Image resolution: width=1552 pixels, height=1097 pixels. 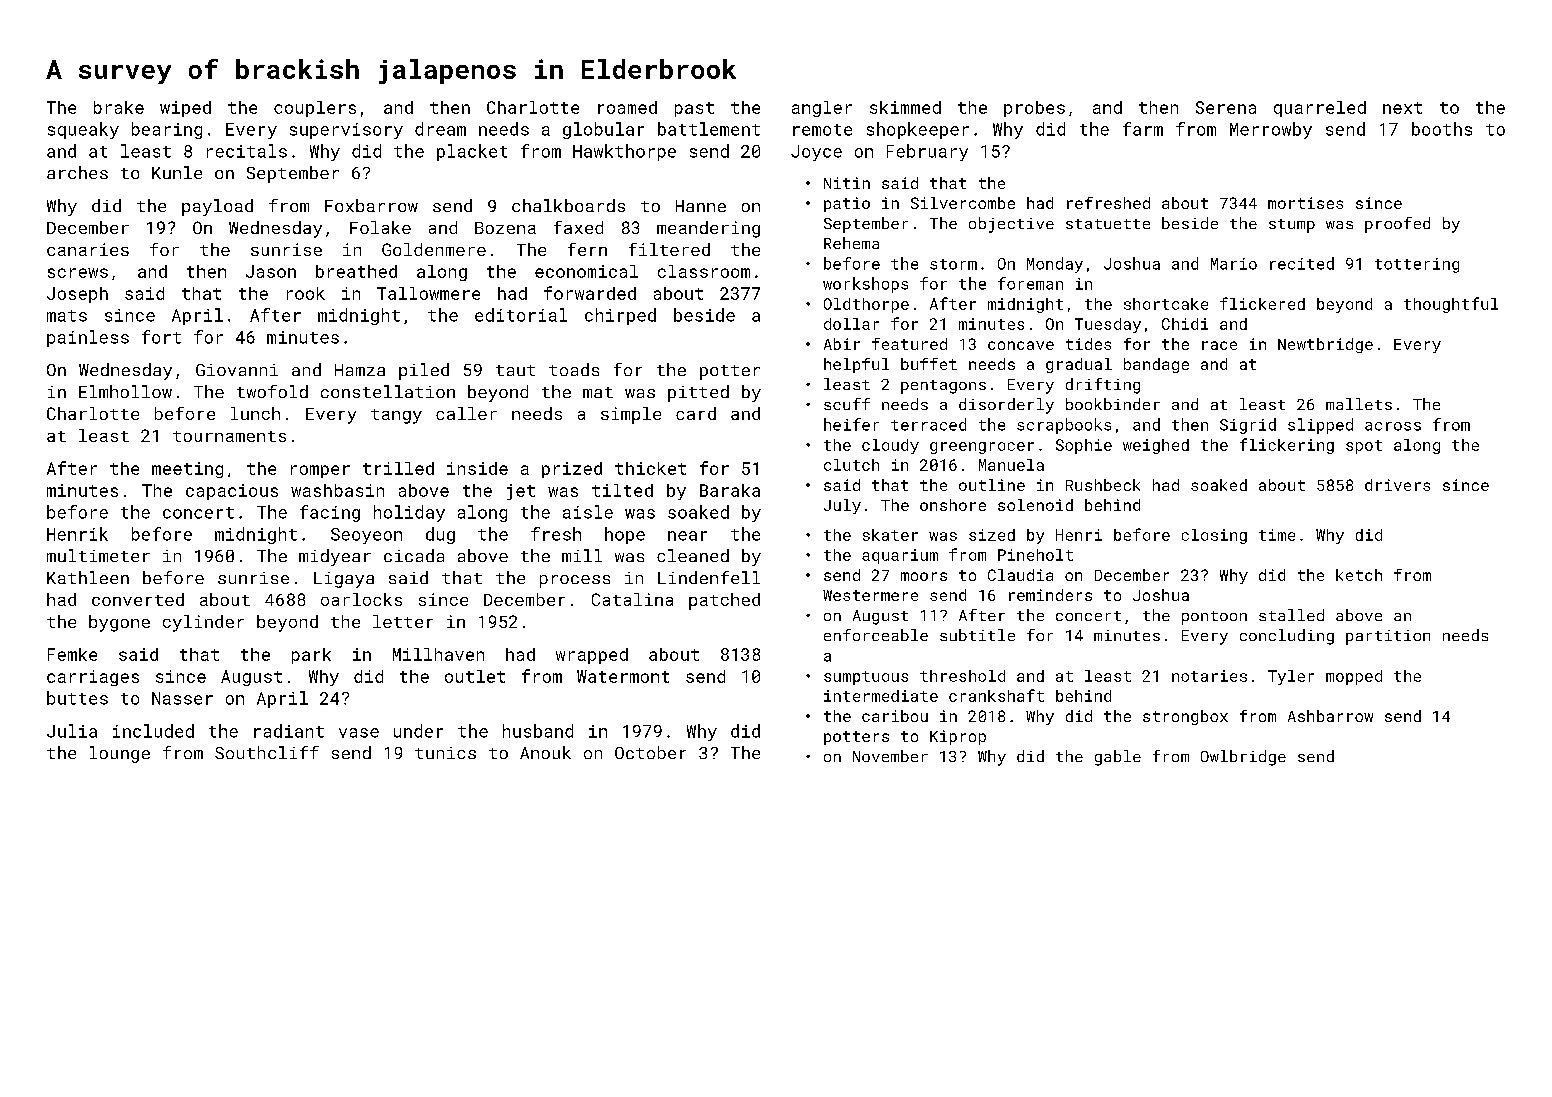 I want to click on Elmhollow, so click(x=125, y=391).
